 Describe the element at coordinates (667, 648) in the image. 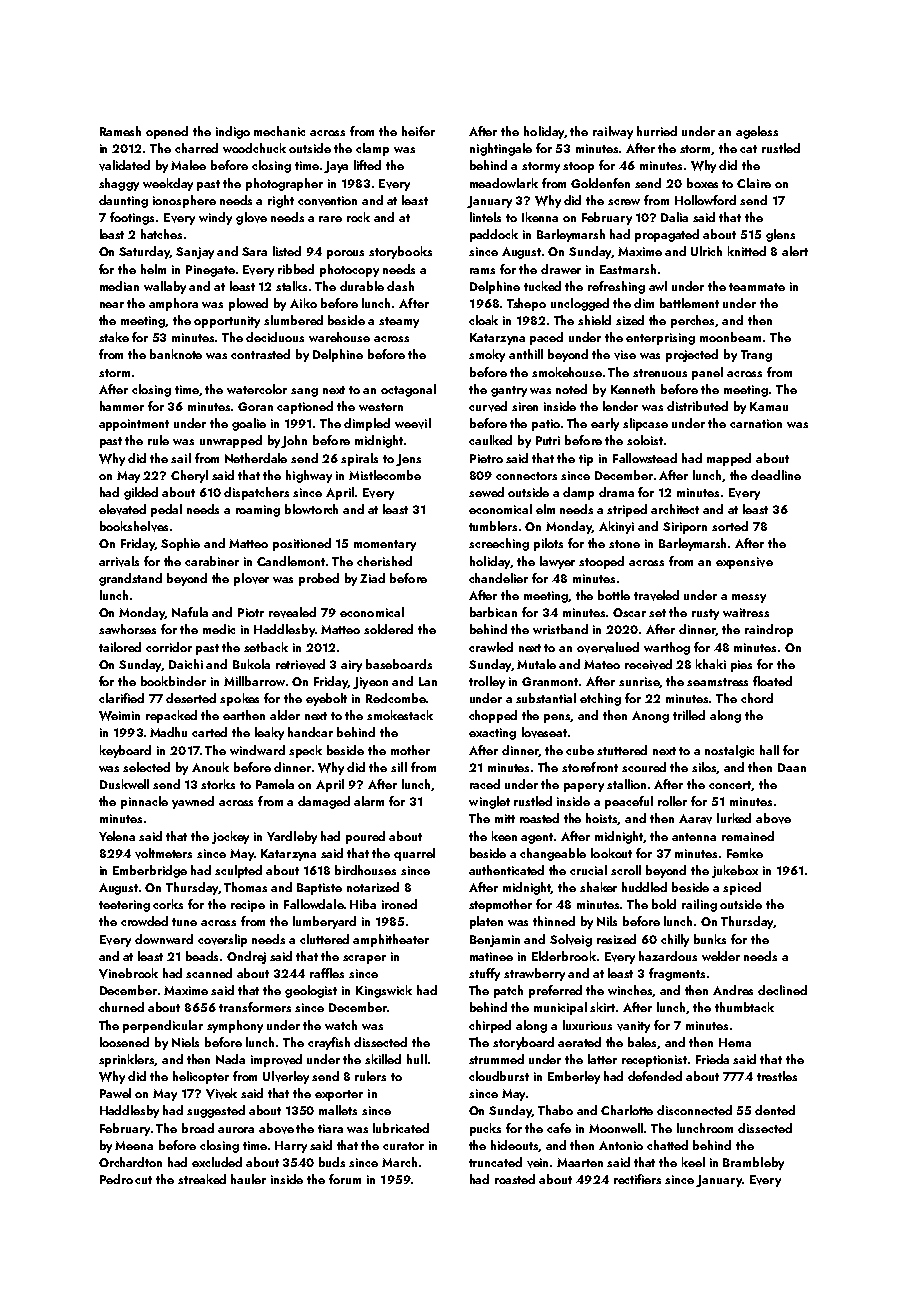

I see `warthog` at that location.
